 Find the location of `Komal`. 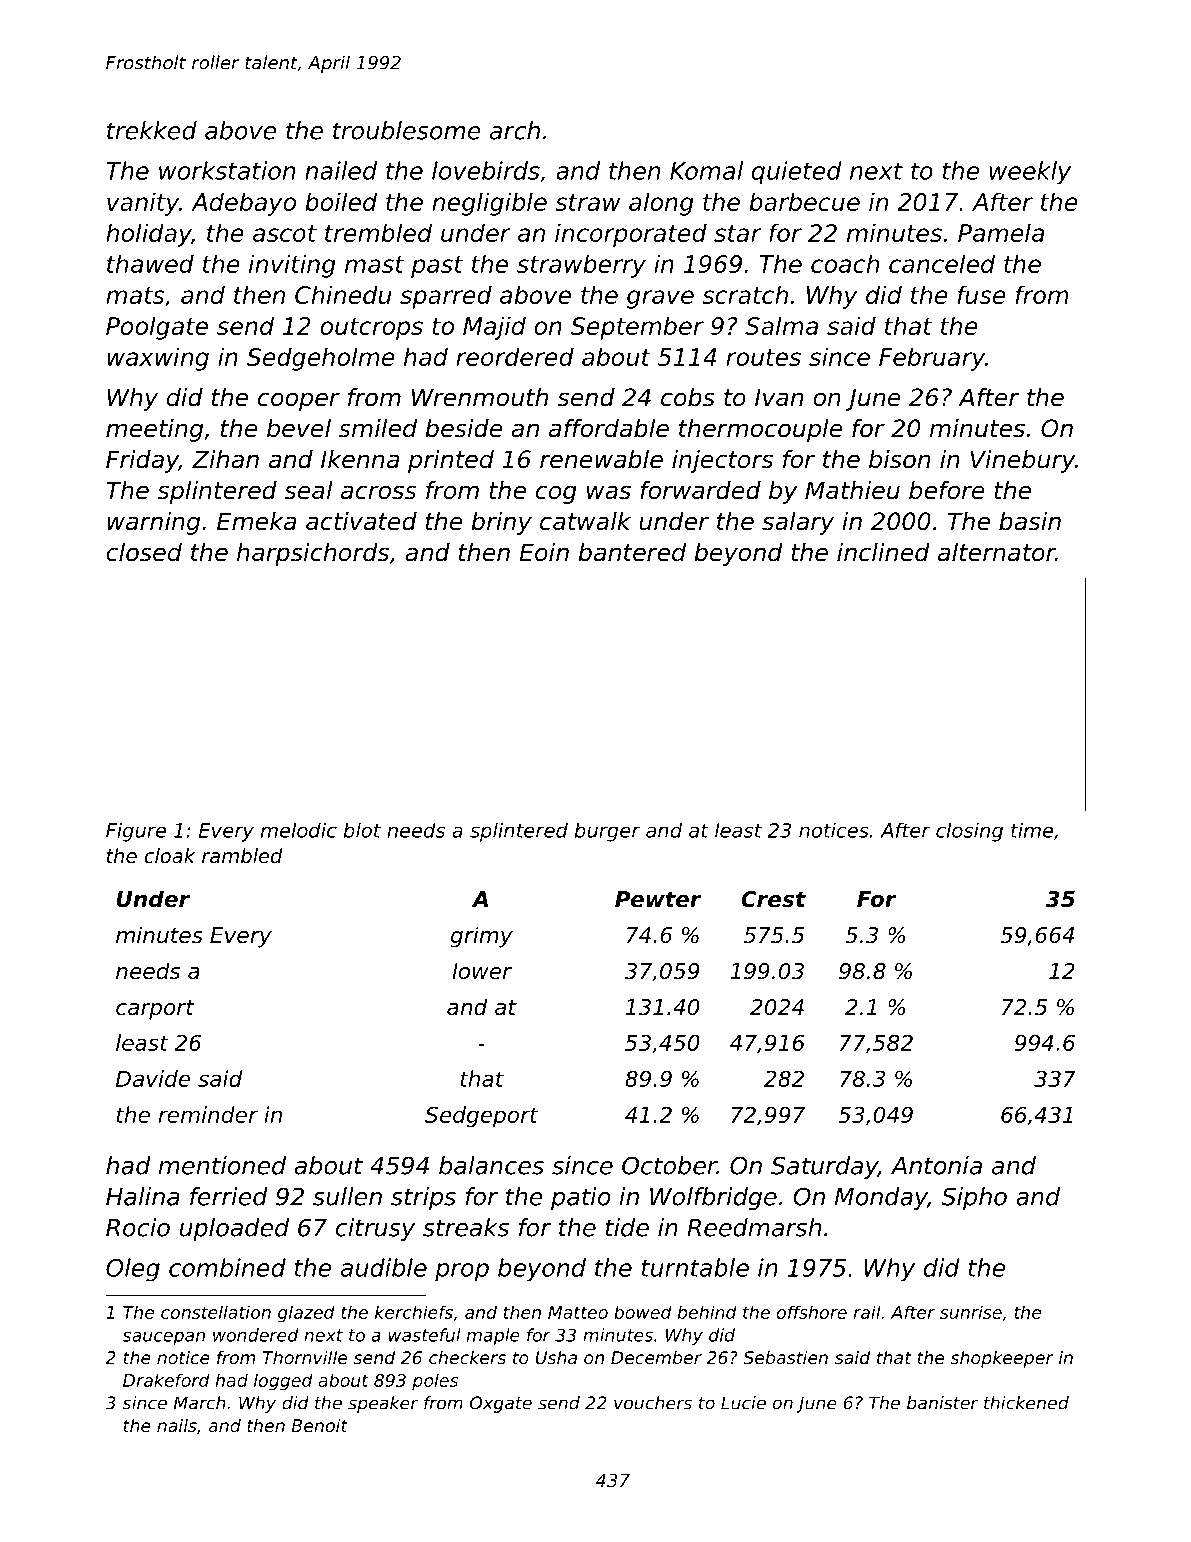

Komal is located at coordinates (706, 170).
